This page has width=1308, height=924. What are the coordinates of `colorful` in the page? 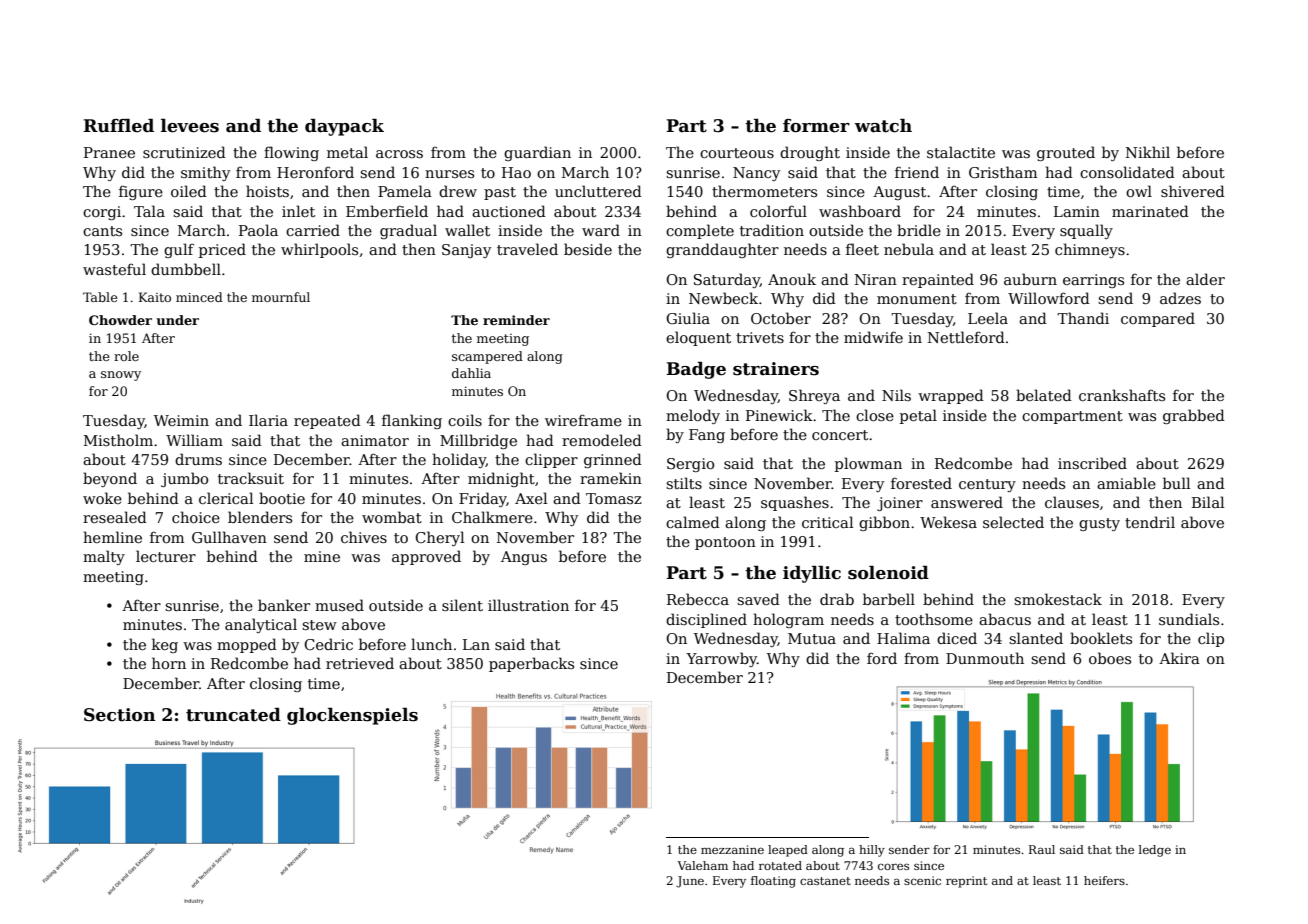 It's located at (778, 211).
